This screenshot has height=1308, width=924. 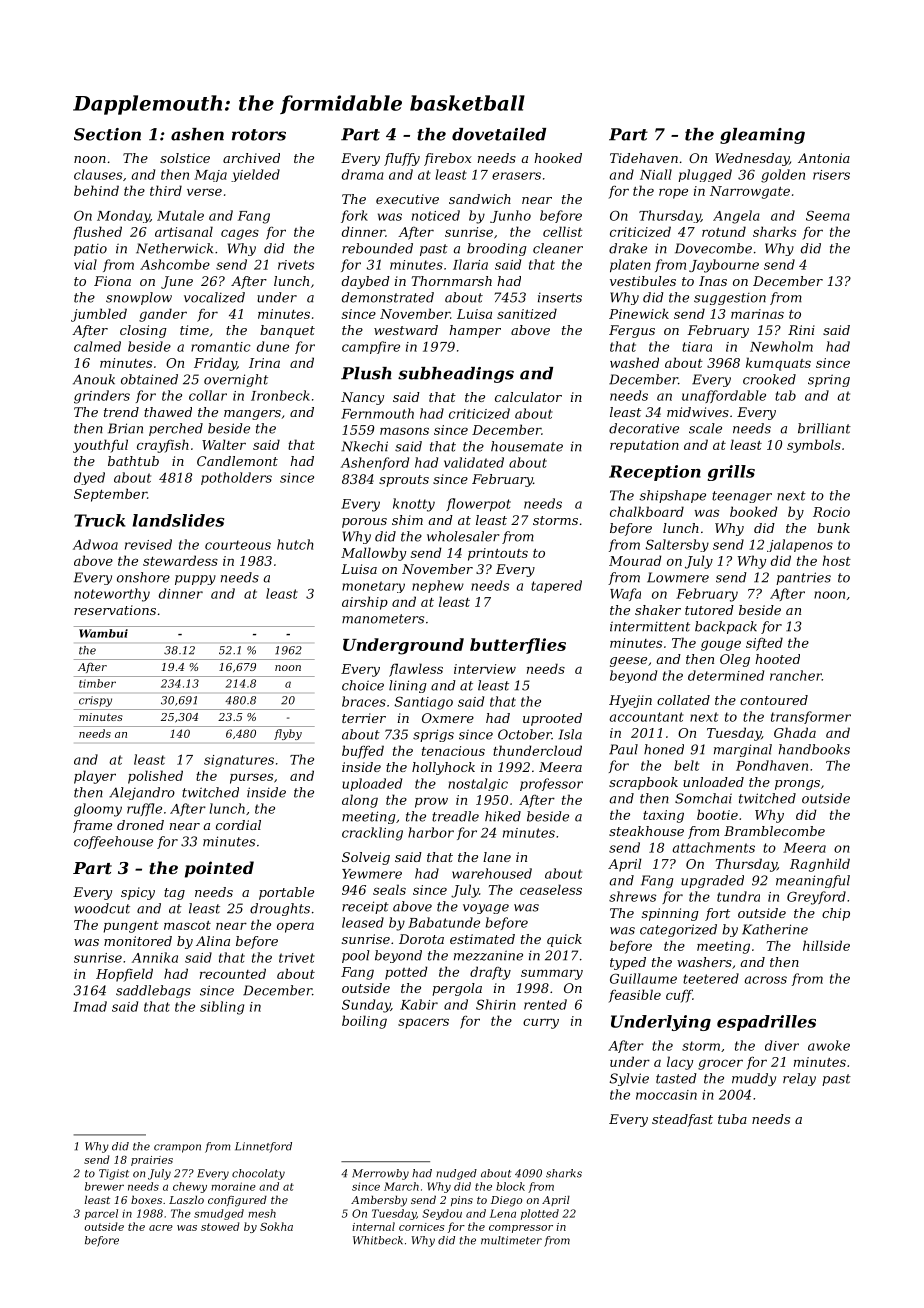 I want to click on gleaming, so click(x=762, y=136).
